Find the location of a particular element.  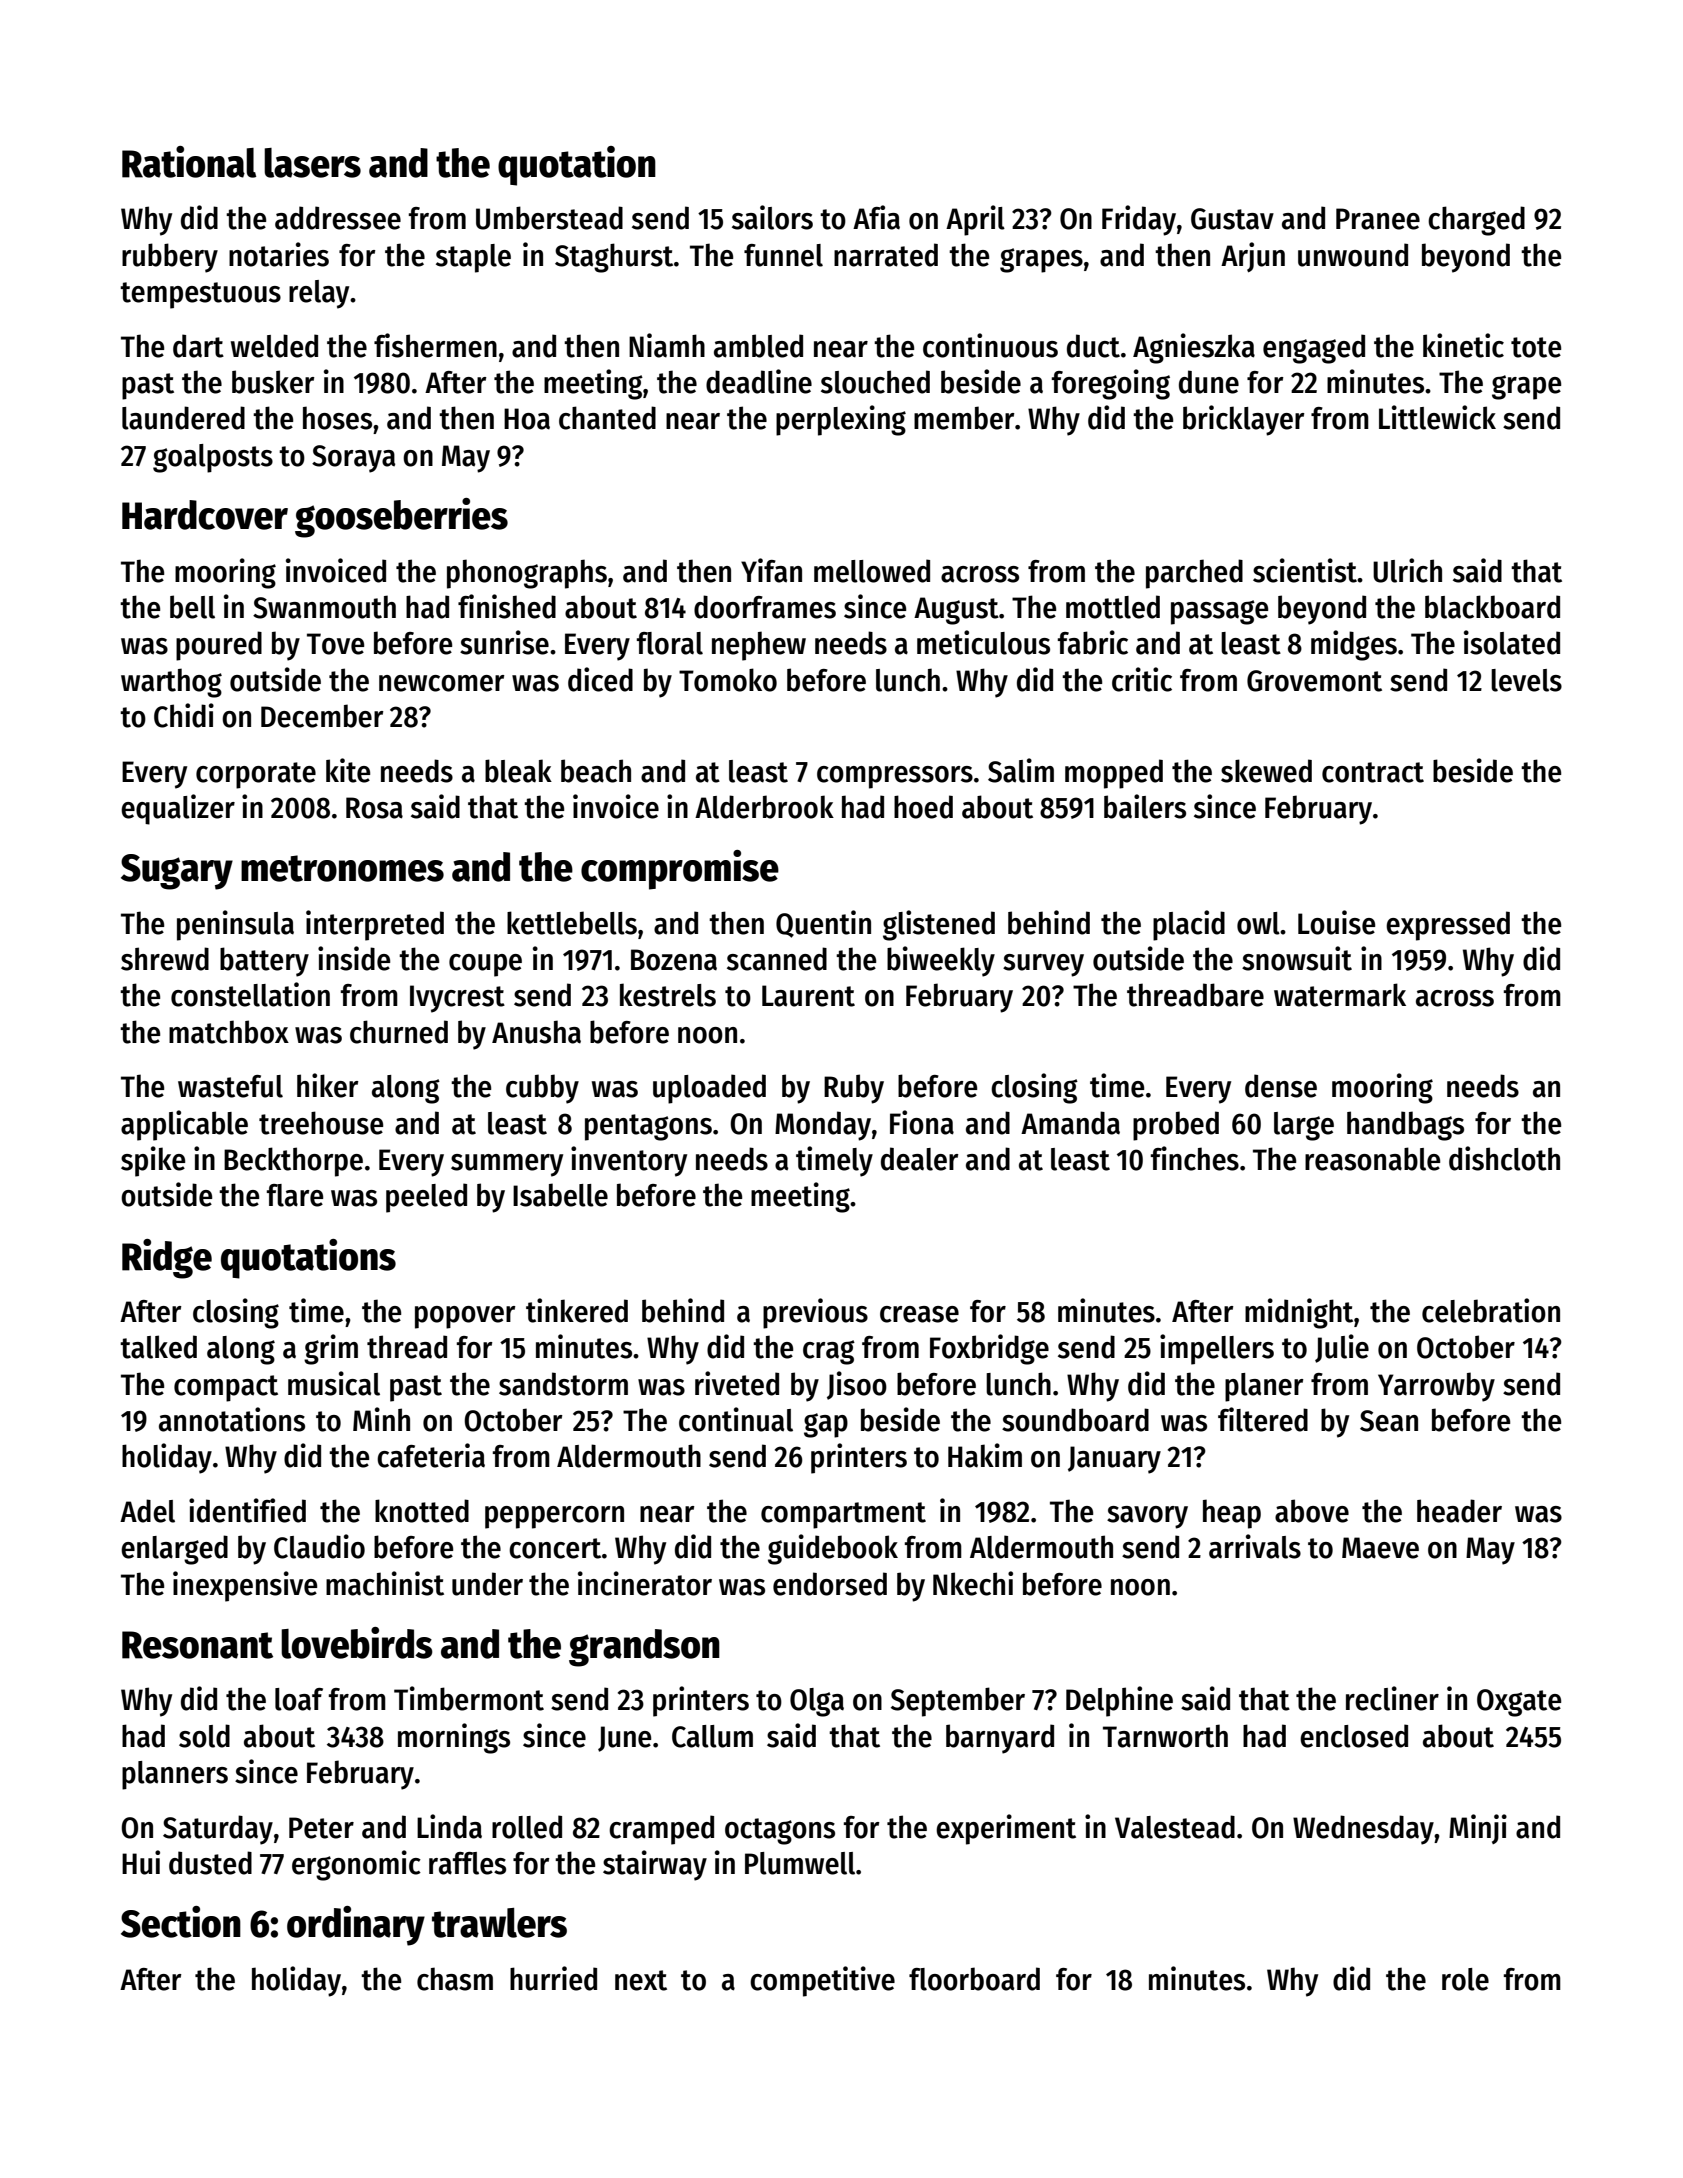

next is located at coordinates (641, 1980).
